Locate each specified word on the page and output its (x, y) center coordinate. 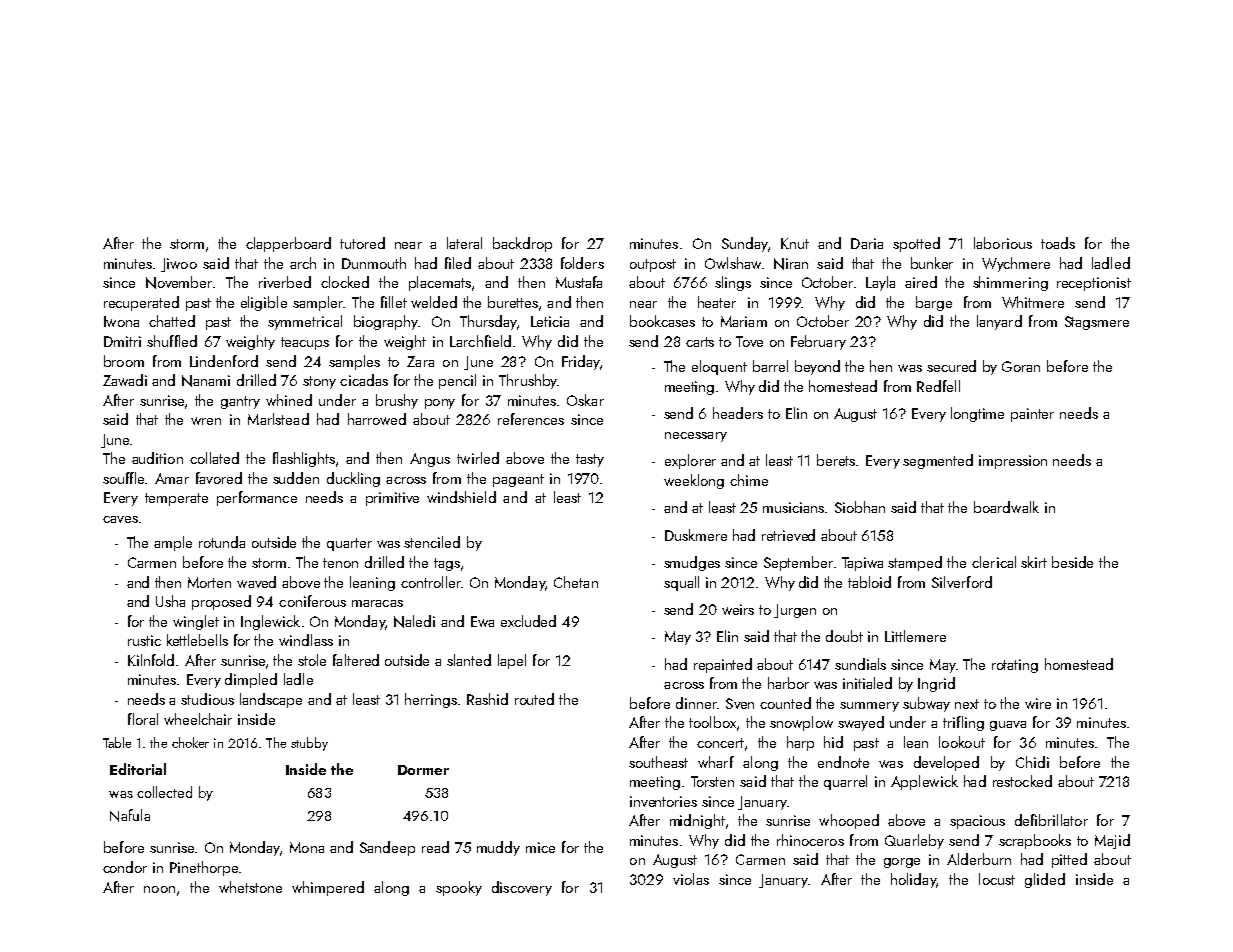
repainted (723, 665)
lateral (464, 243)
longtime (977, 414)
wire (1038, 703)
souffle (123, 478)
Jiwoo (179, 265)
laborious (1003, 243)
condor (125, 867)
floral (143, 719)
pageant (518, 480)
